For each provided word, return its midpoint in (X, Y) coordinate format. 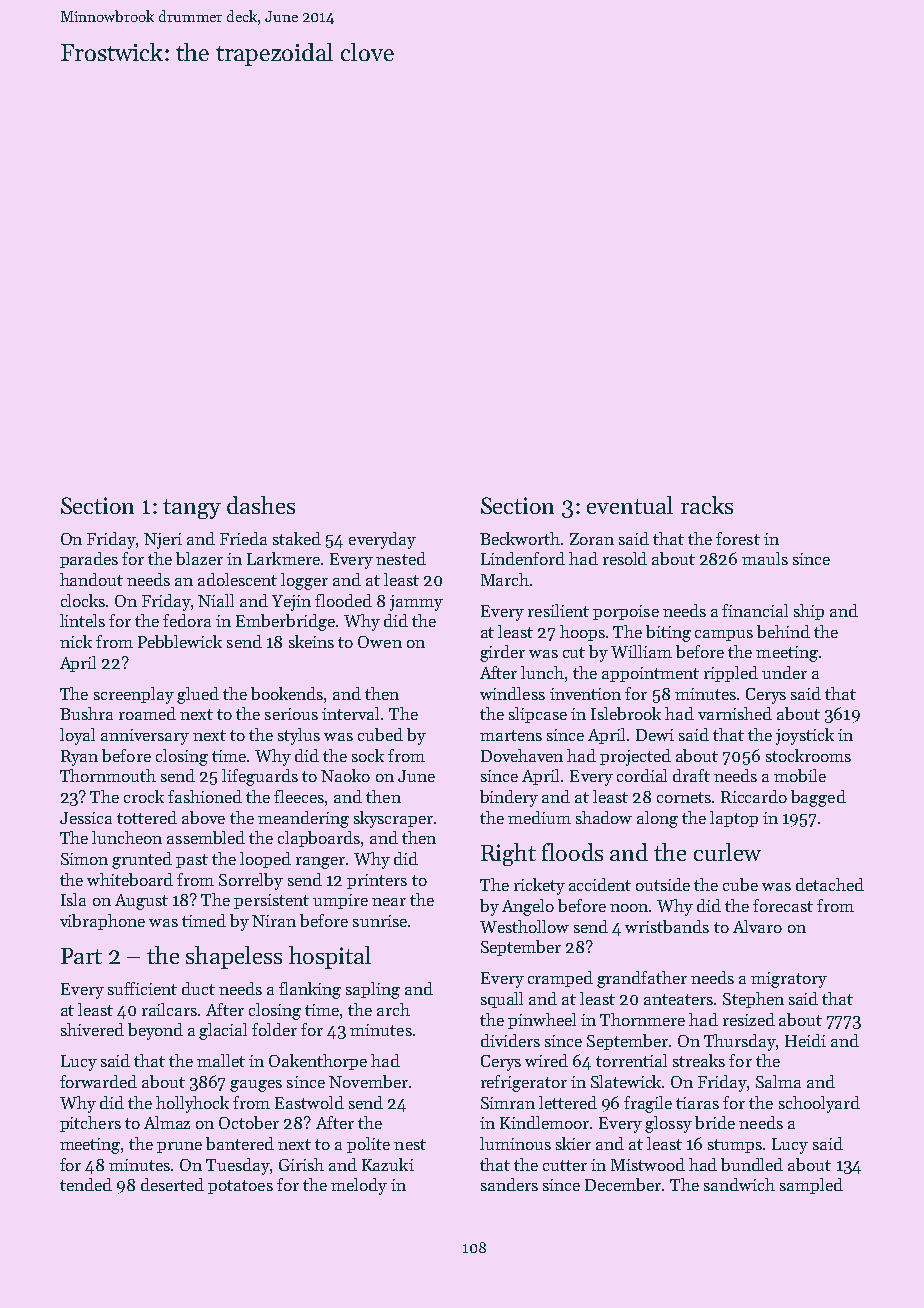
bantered (240, 1143)
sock (368, 755)
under (784, 672)
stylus (299, 736)
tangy (192, 509)
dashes (261, 505)
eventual (630, 505)
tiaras (697, 1103)
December (624, 1184)
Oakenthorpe (318, 1062)
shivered (92, 1029)
